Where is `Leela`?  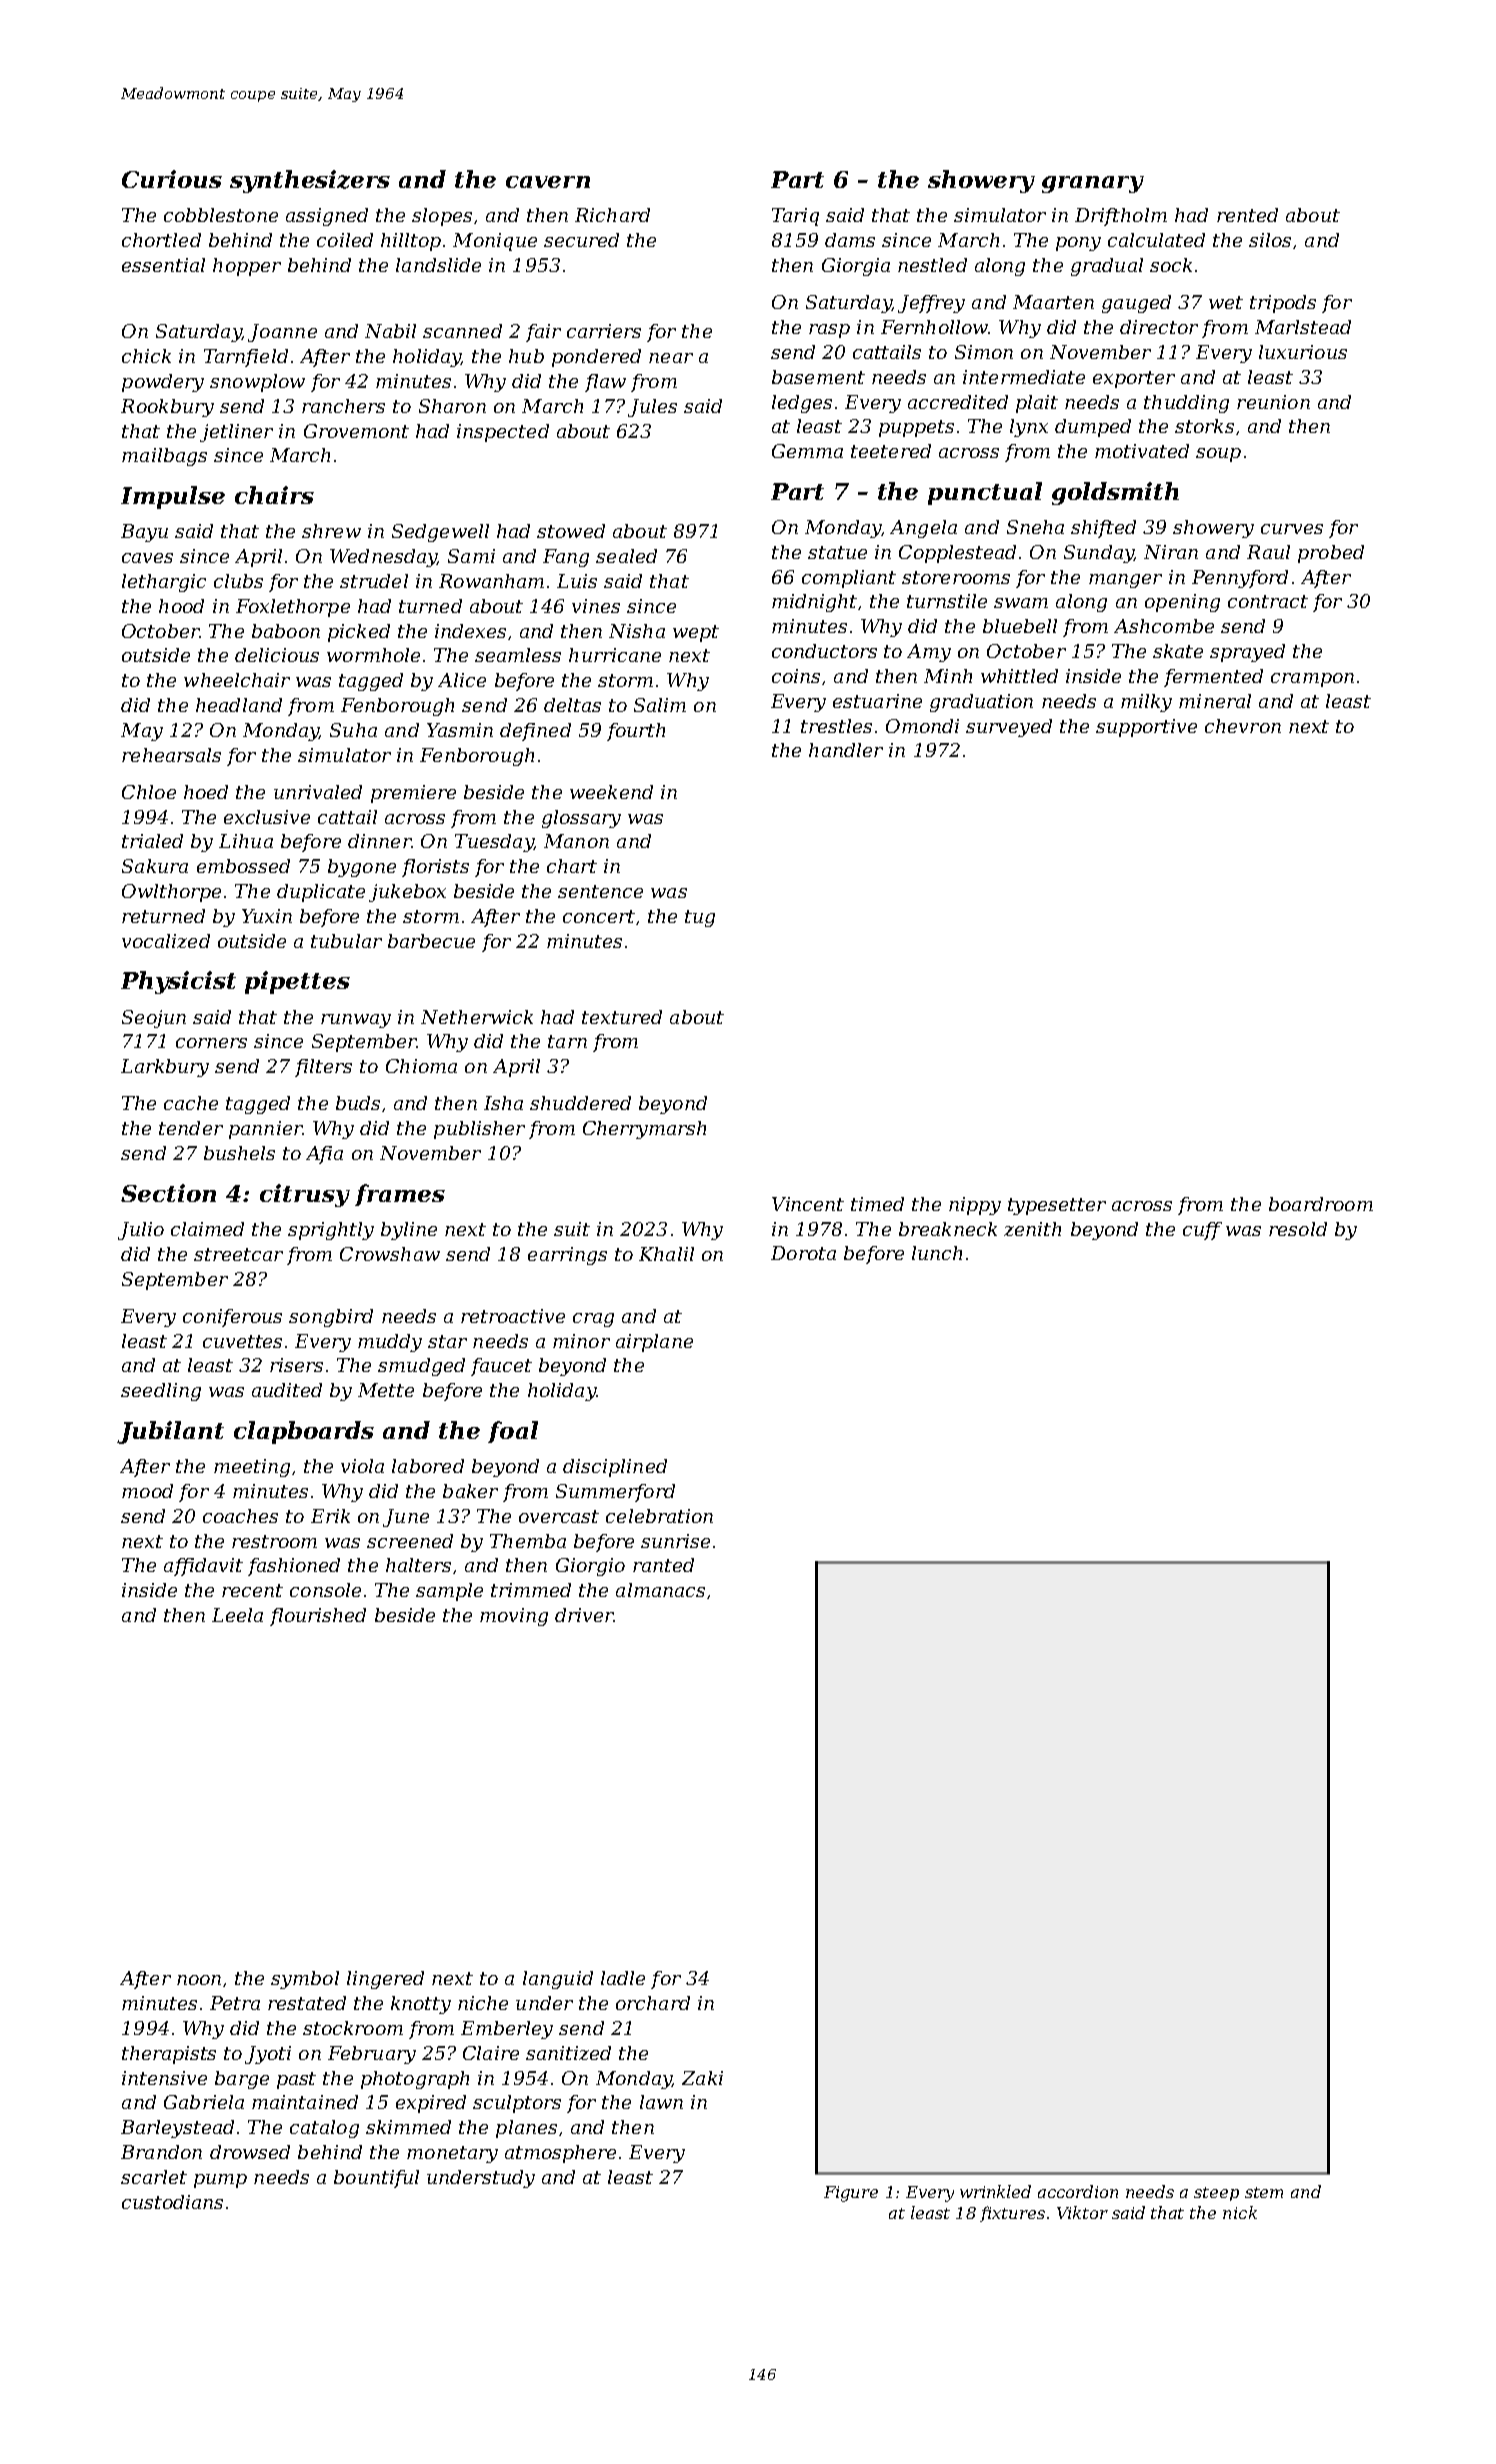
Leela is located at coordinates (237, 1615).
